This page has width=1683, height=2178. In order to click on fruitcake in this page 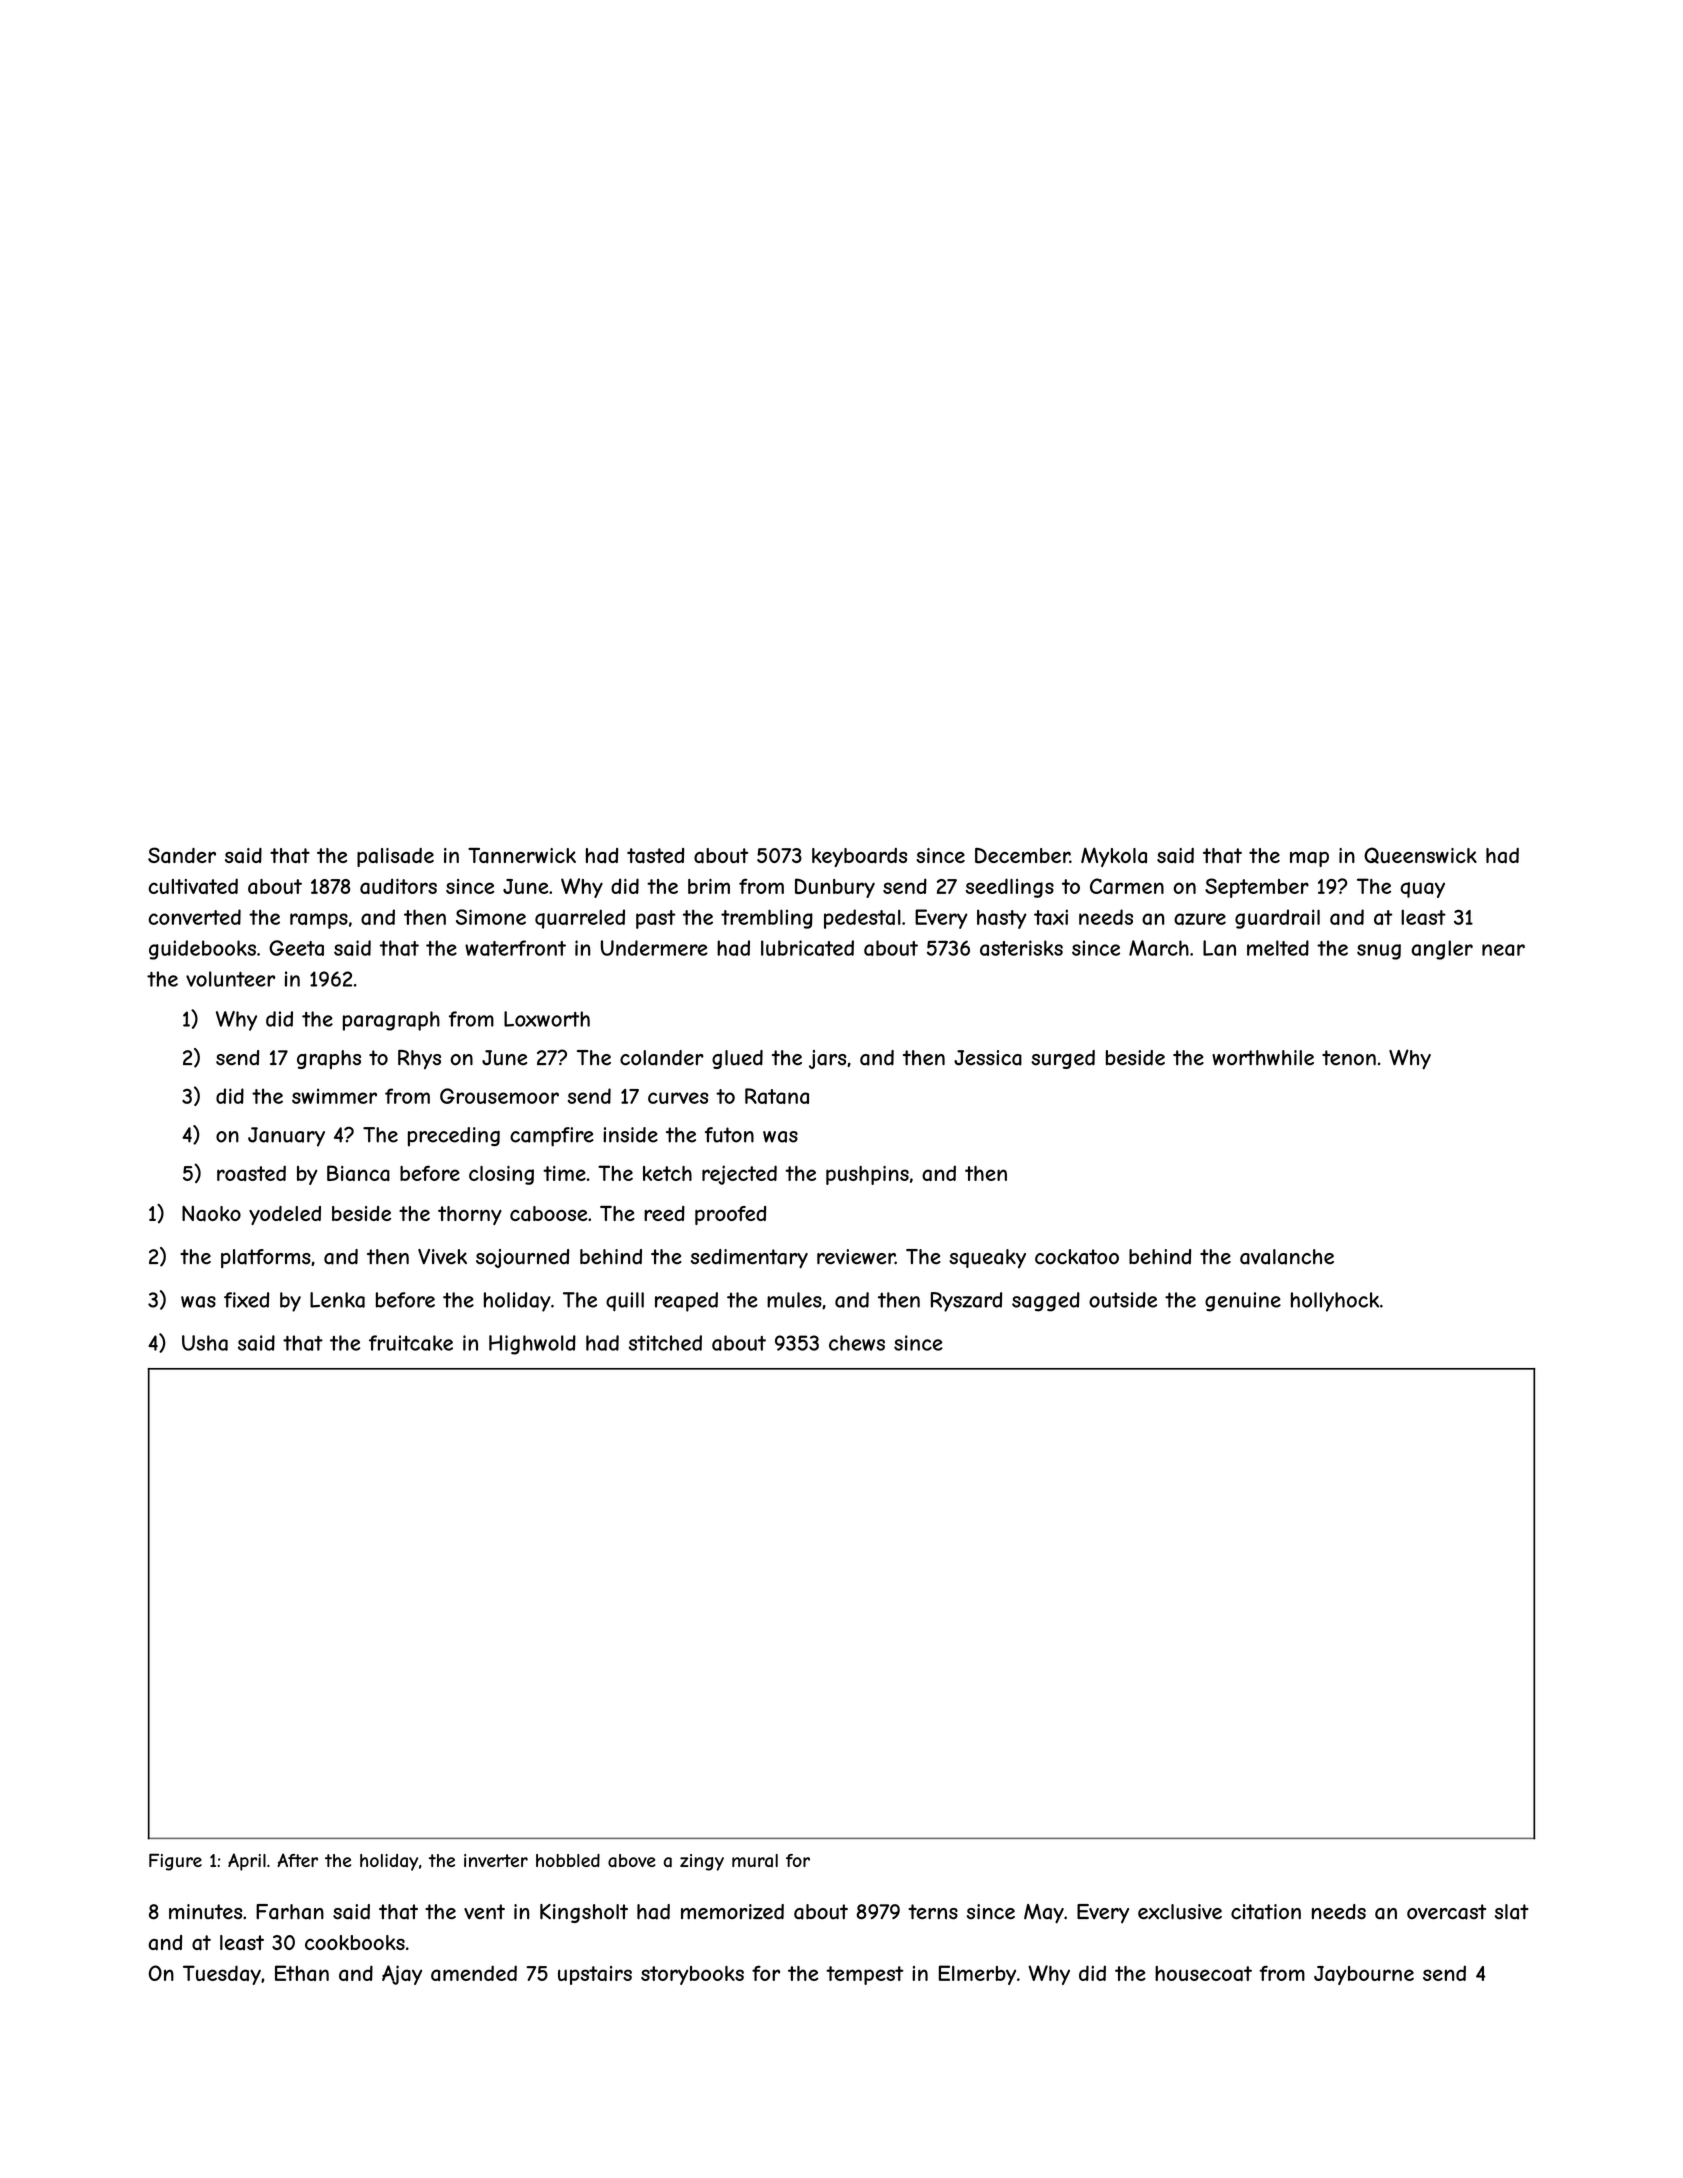, I will do `click(411, 1343)`.
